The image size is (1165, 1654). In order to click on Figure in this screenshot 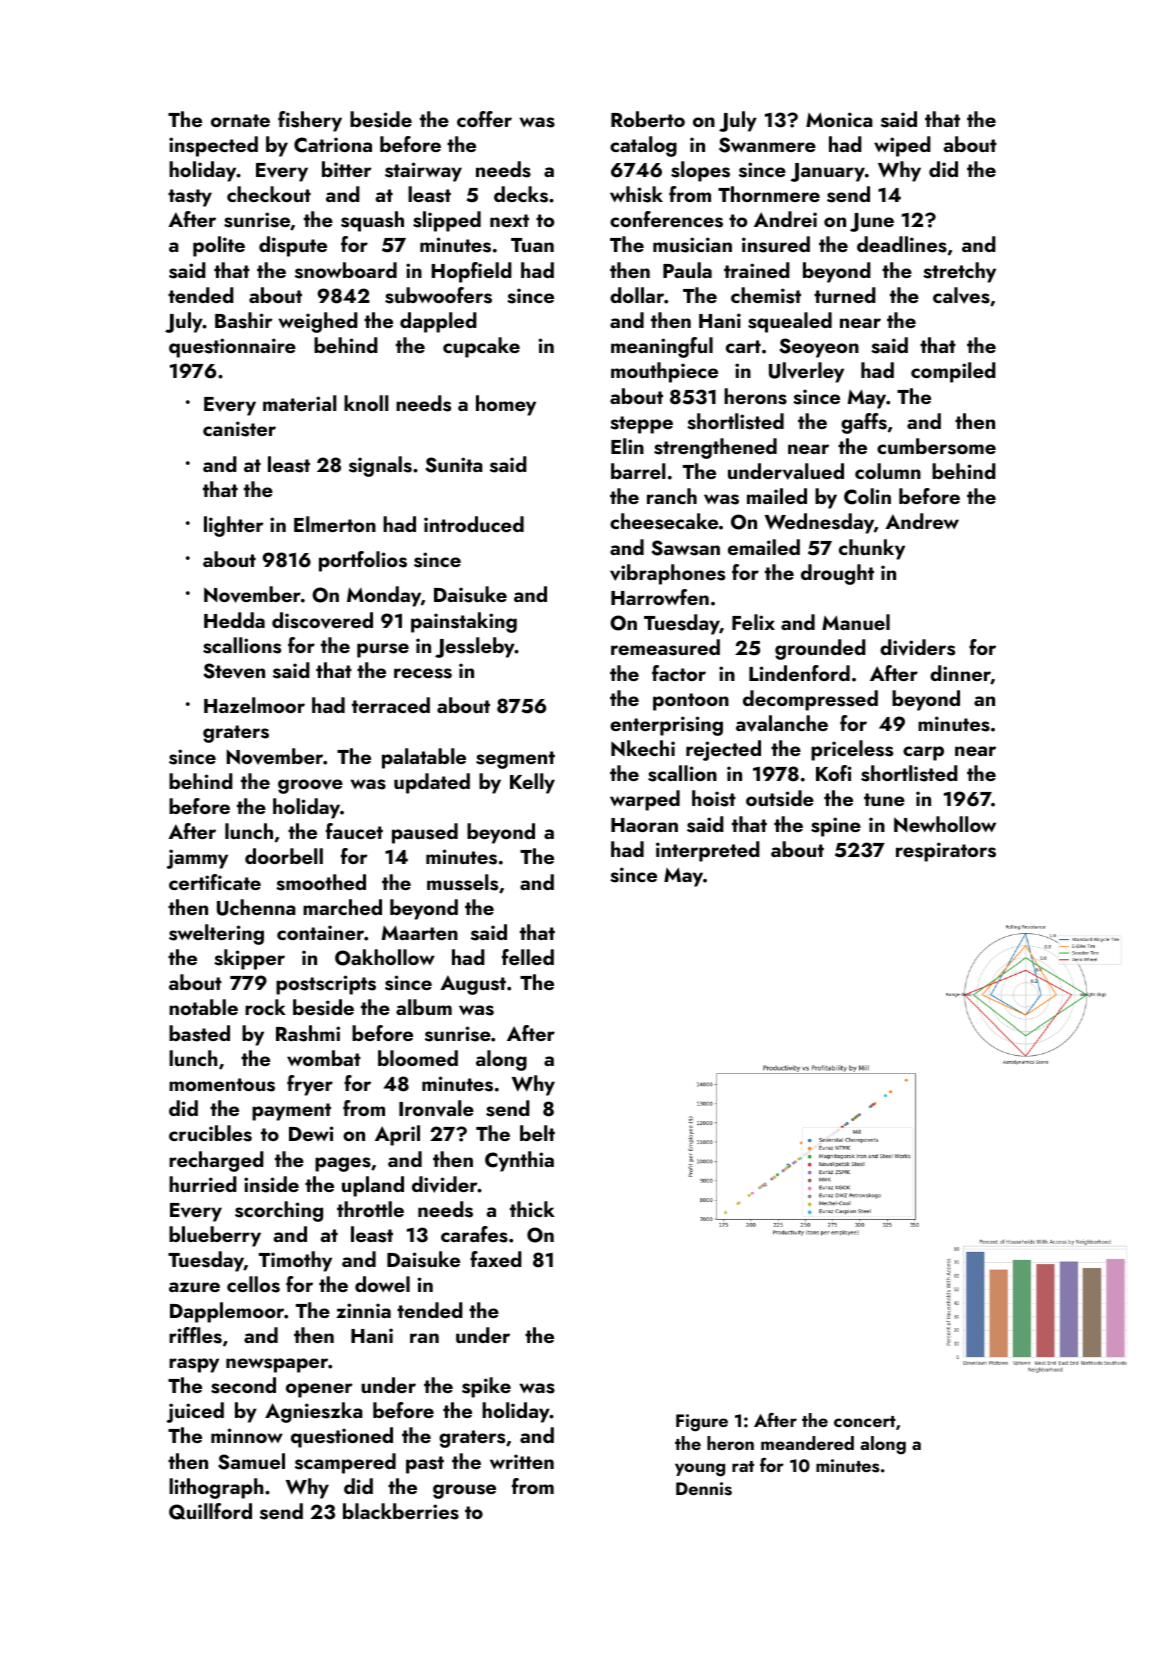, I will do `click(702, 1423)`.
